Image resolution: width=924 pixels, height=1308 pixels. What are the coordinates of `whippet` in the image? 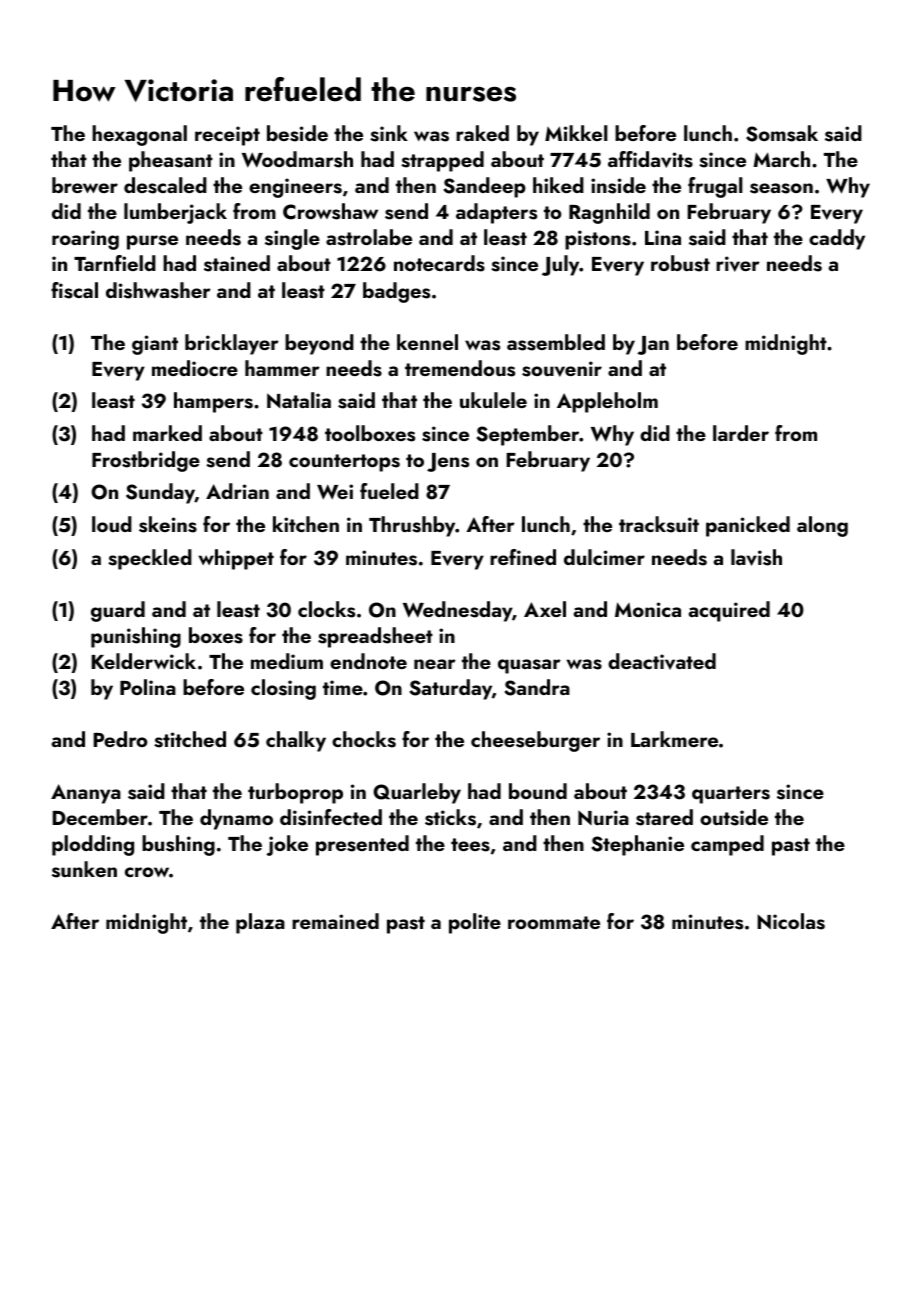 It's located at (236, 559).
